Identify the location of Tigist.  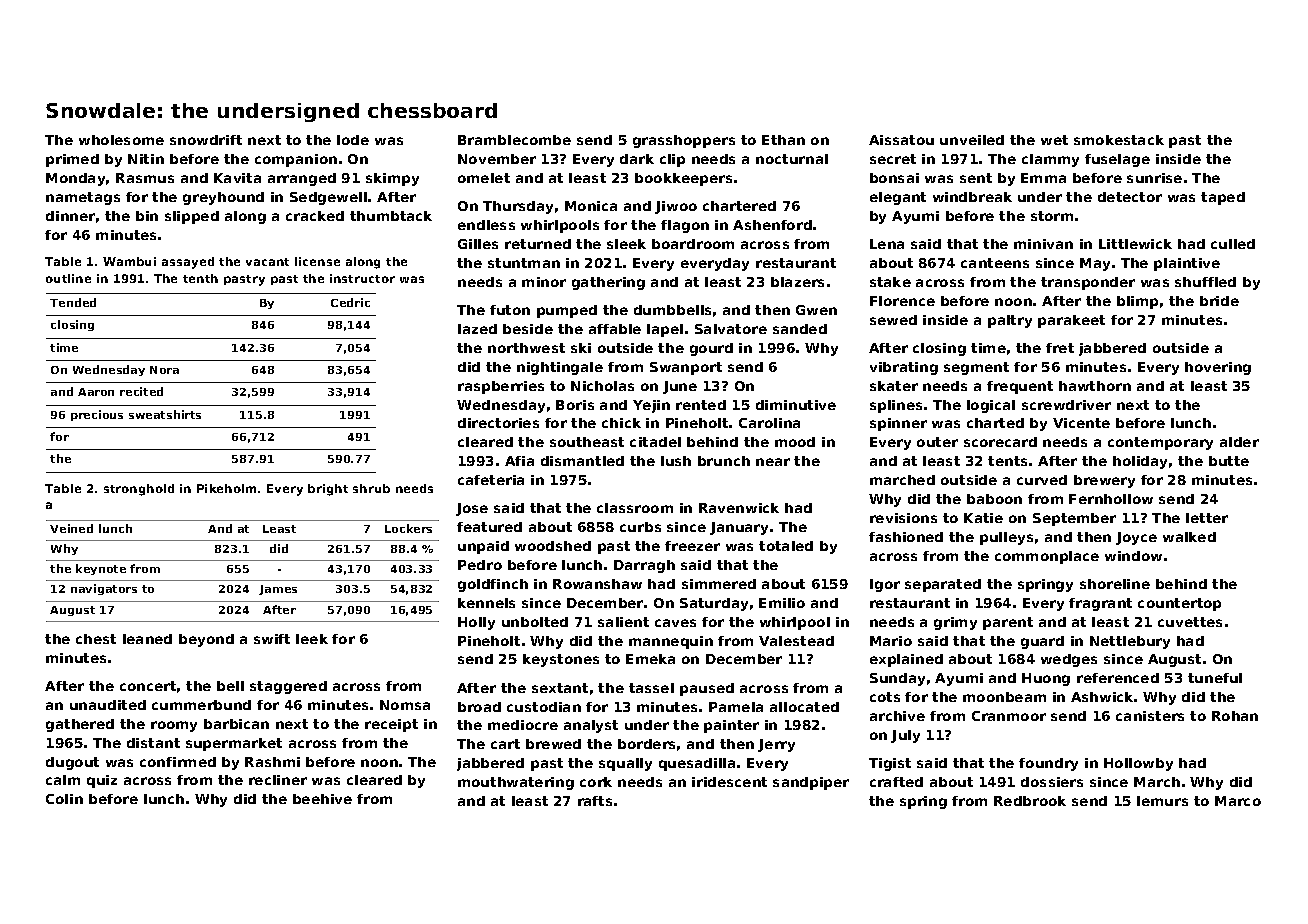
(890, 764).
